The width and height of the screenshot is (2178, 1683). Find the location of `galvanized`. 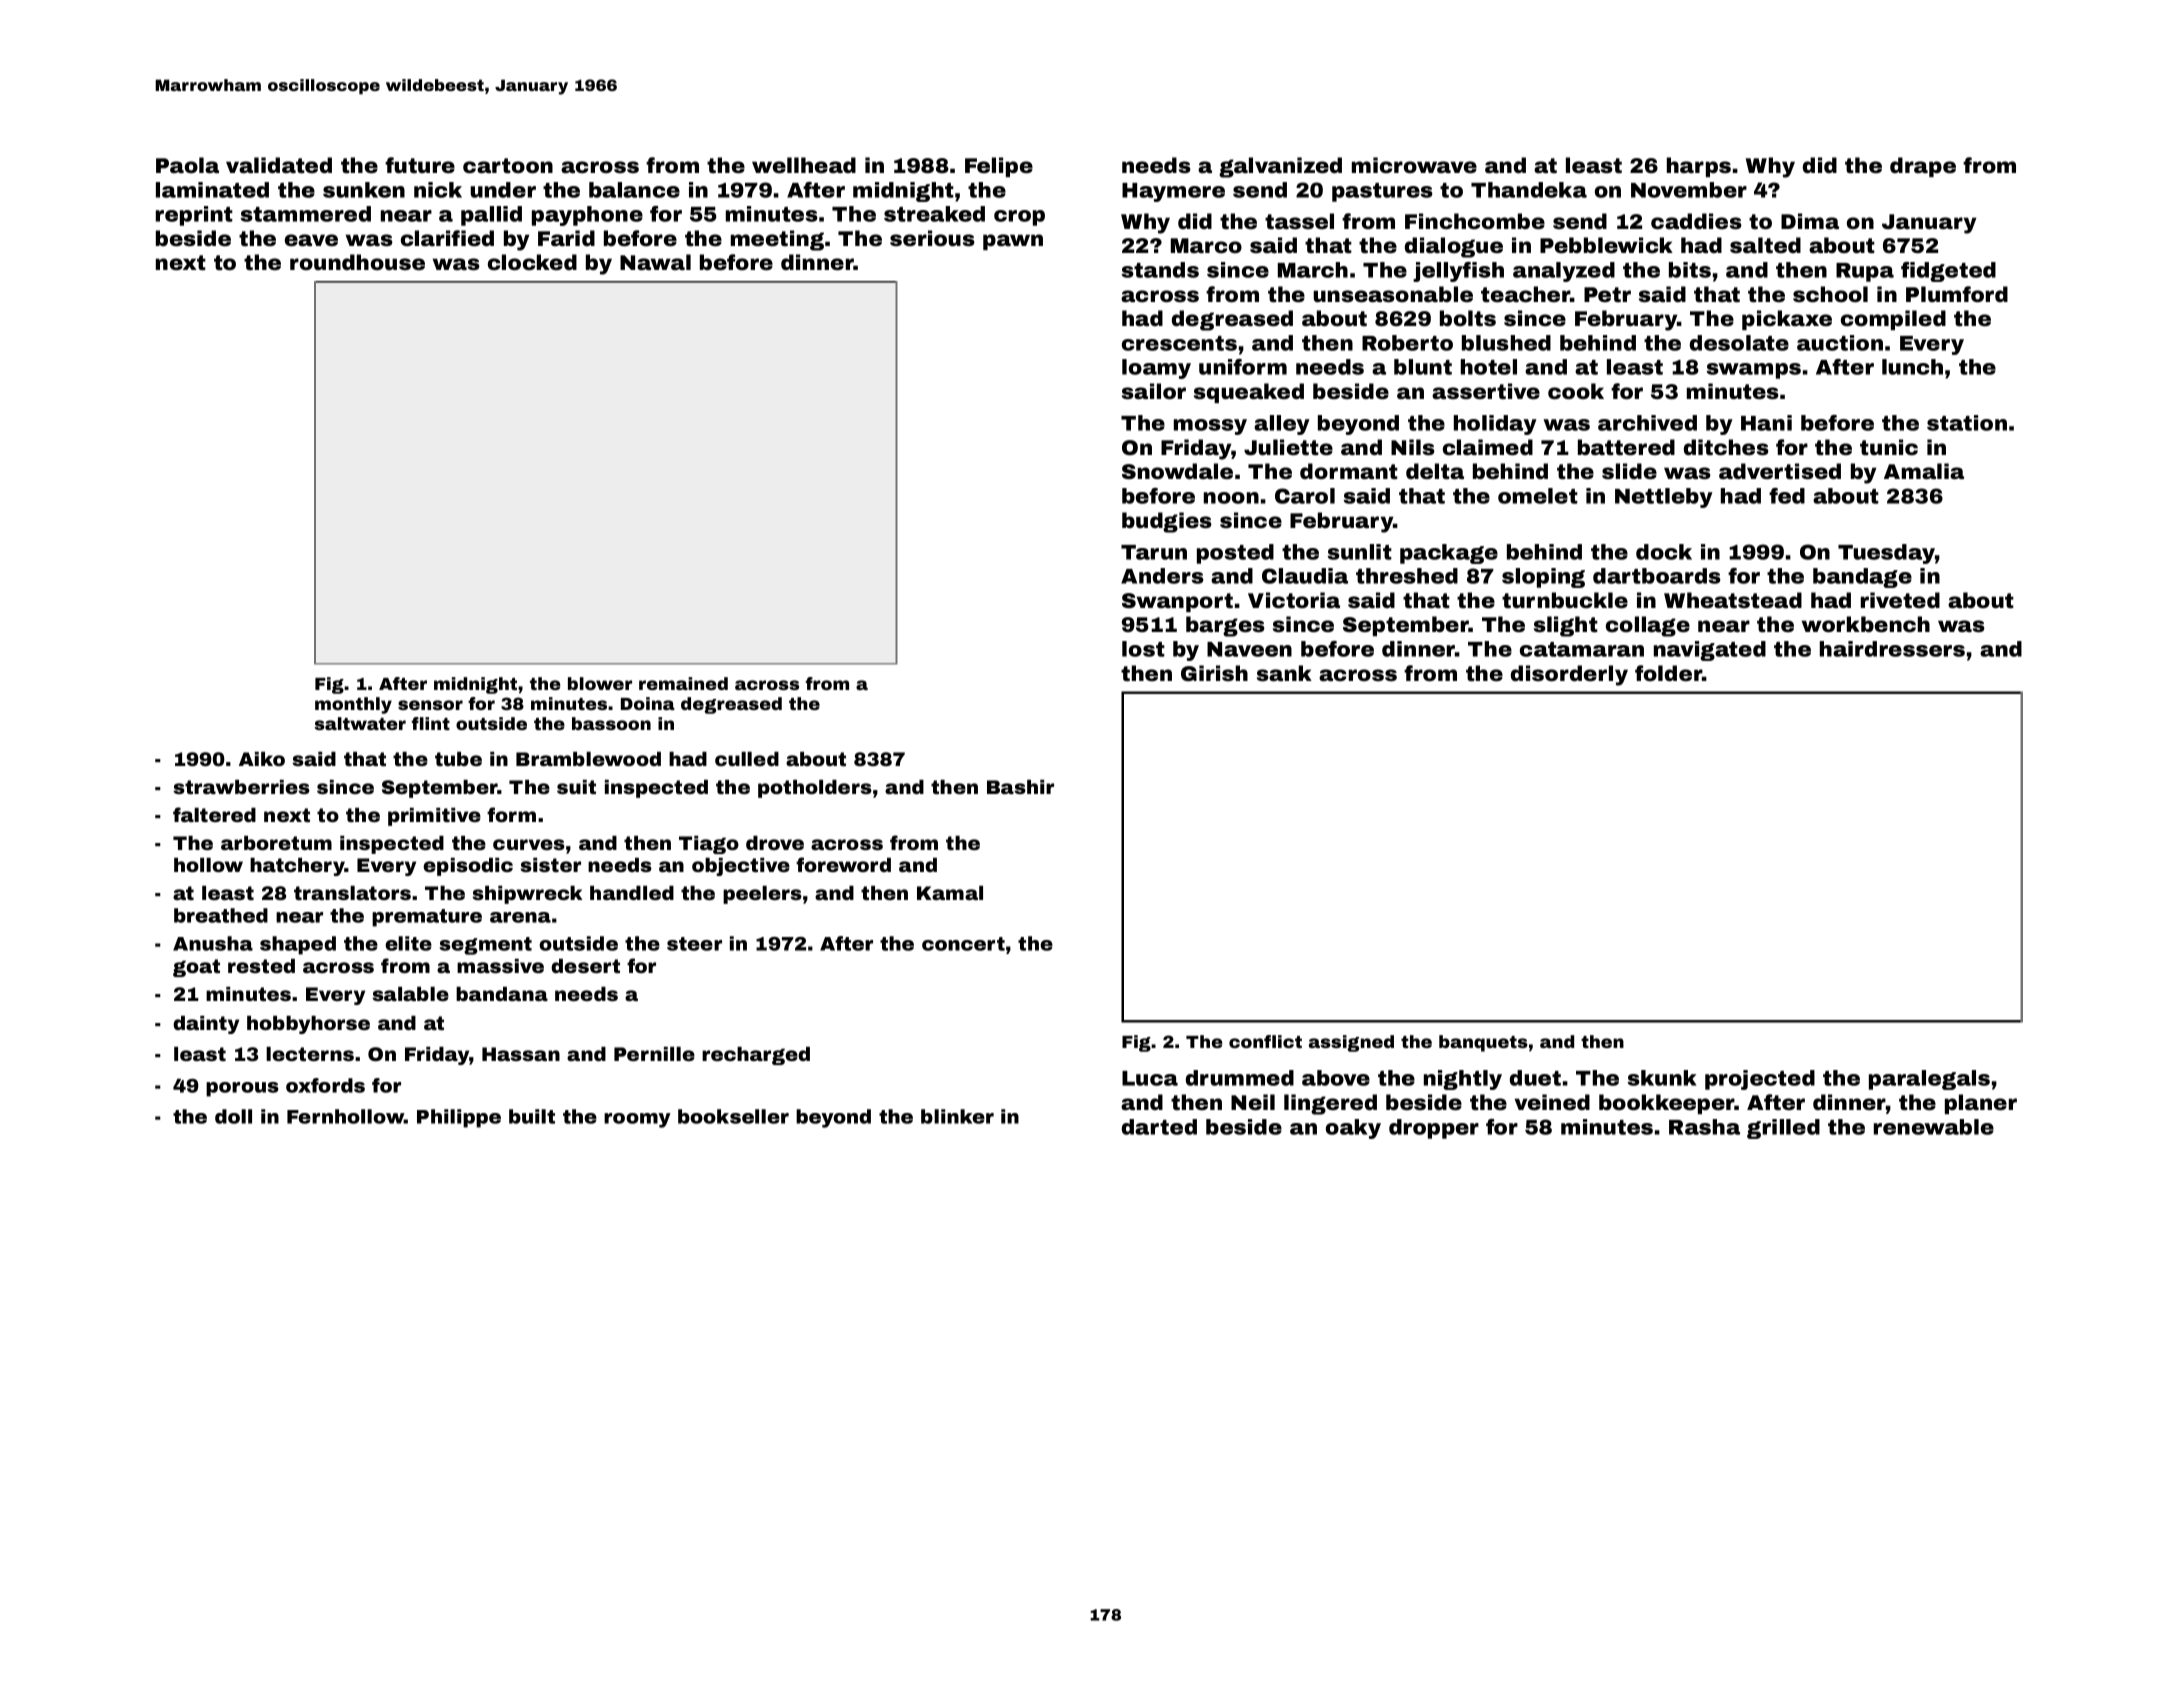

galvanized is located at coordinates (1280, 167).
